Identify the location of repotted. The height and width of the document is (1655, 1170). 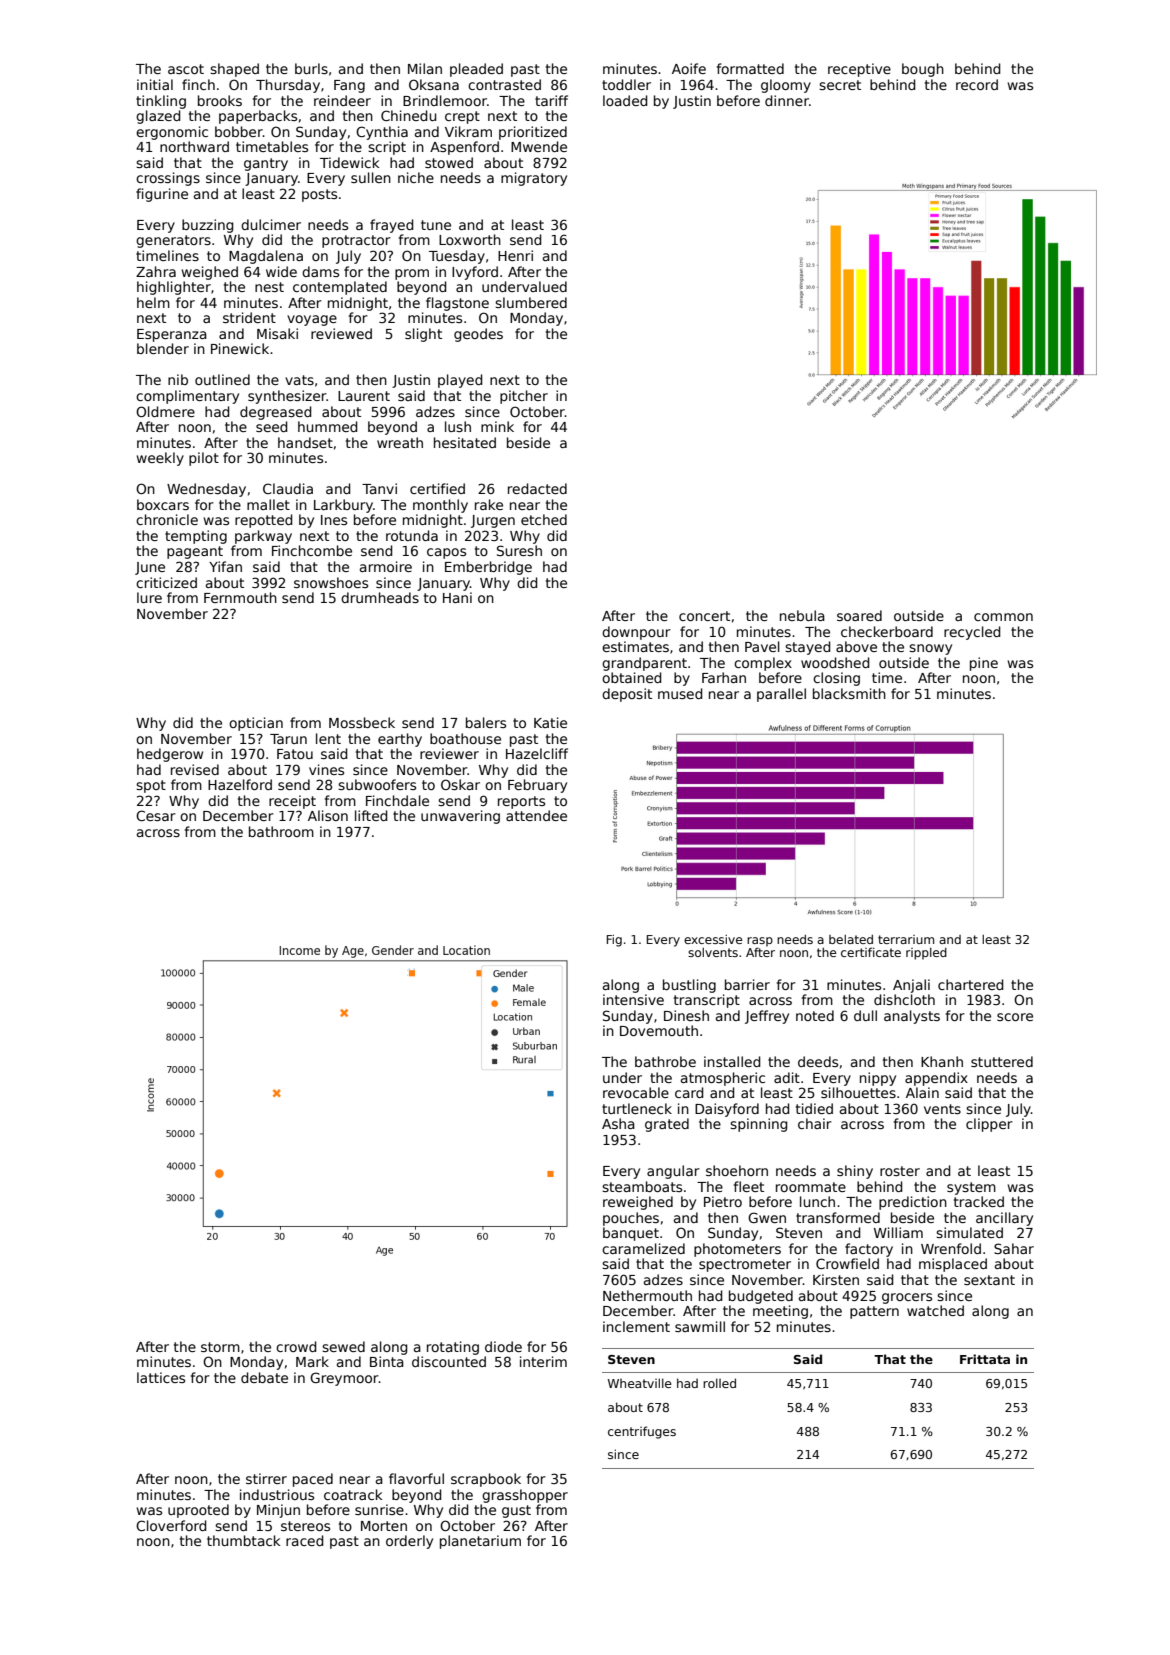
(264, 521).
